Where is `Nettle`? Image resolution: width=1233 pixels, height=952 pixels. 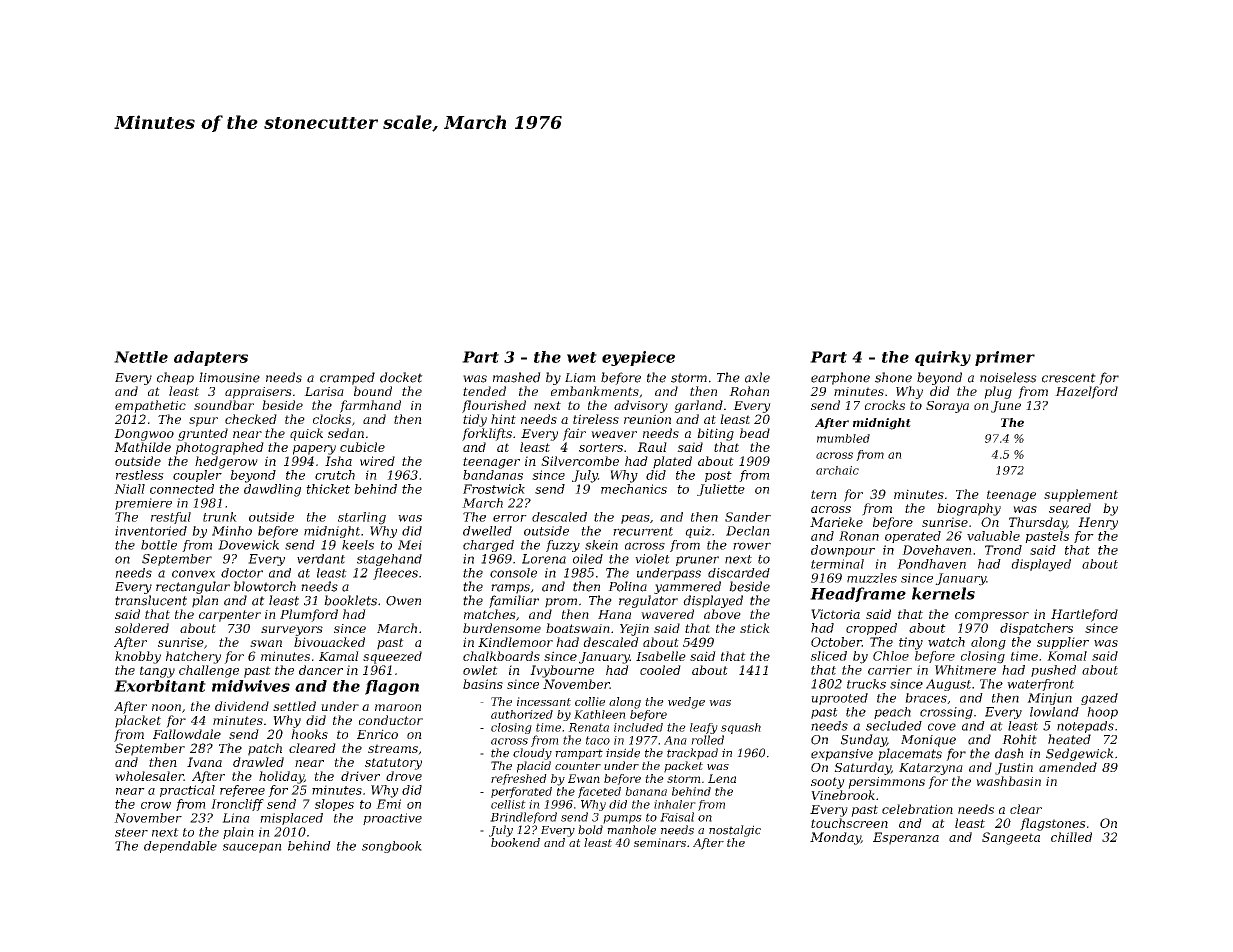 Nettle is located at coordinates (141, 357).
